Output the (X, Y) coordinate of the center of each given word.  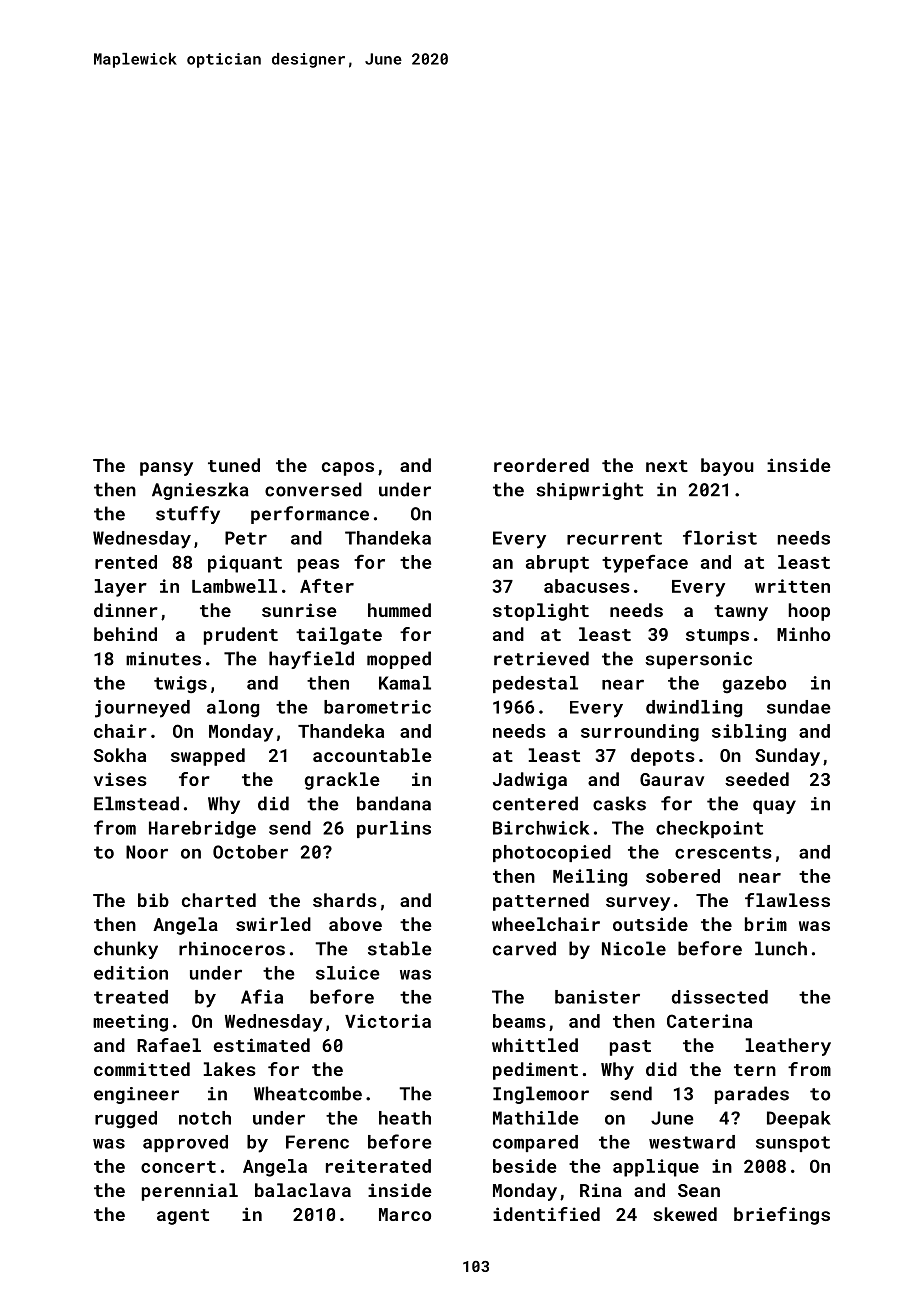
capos (348, 469)
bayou (727, 467)
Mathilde (536, 1118)
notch (205, 1118)
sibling (749, 733)
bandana (394, 803)
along (233, 709)
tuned (234, 465)
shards (345, 900)
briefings (782, 1216)
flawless (787, 900)
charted (219, 900)
